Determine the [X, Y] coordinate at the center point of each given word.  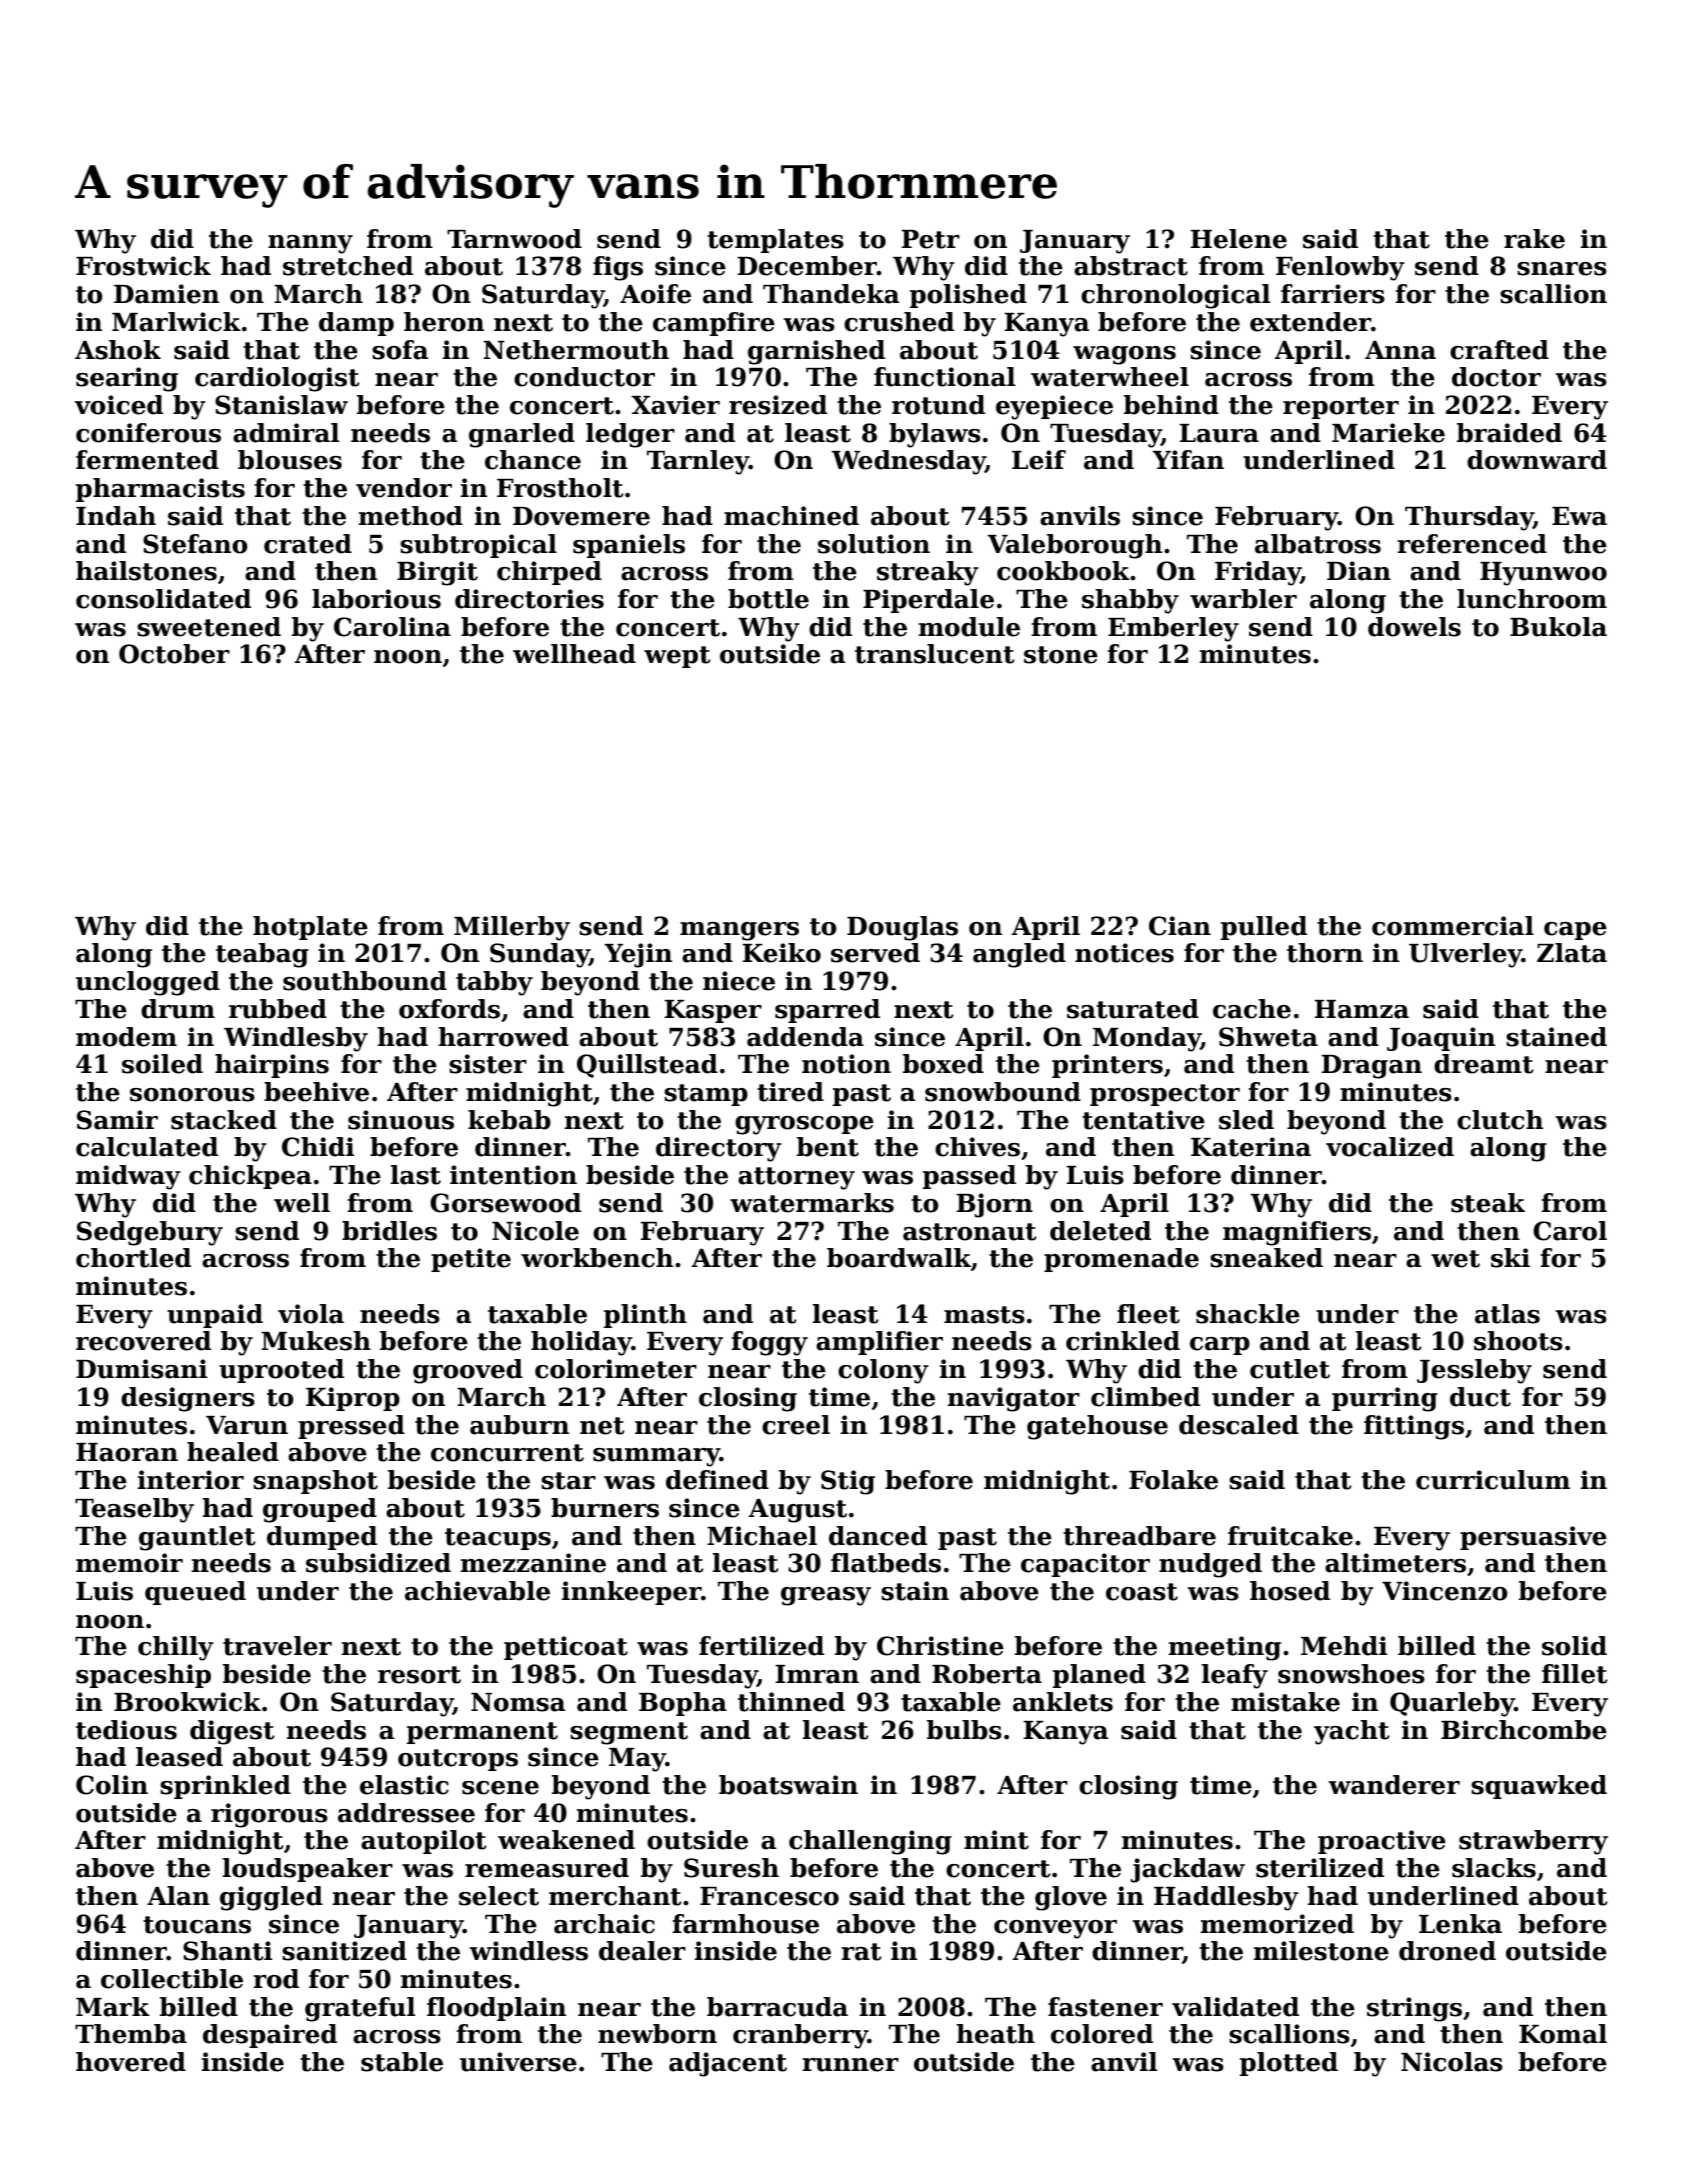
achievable [477, 1591]
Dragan [1371, 1067]
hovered [131, 2062]
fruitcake [1290, 1536]
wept [677, 657]
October [174, 654]
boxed [943, 1064]
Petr [930, 239]
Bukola [1558, 627]
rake [1534, 239]
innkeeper [631, 1593]
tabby [494, 983]
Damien [166, 294]
